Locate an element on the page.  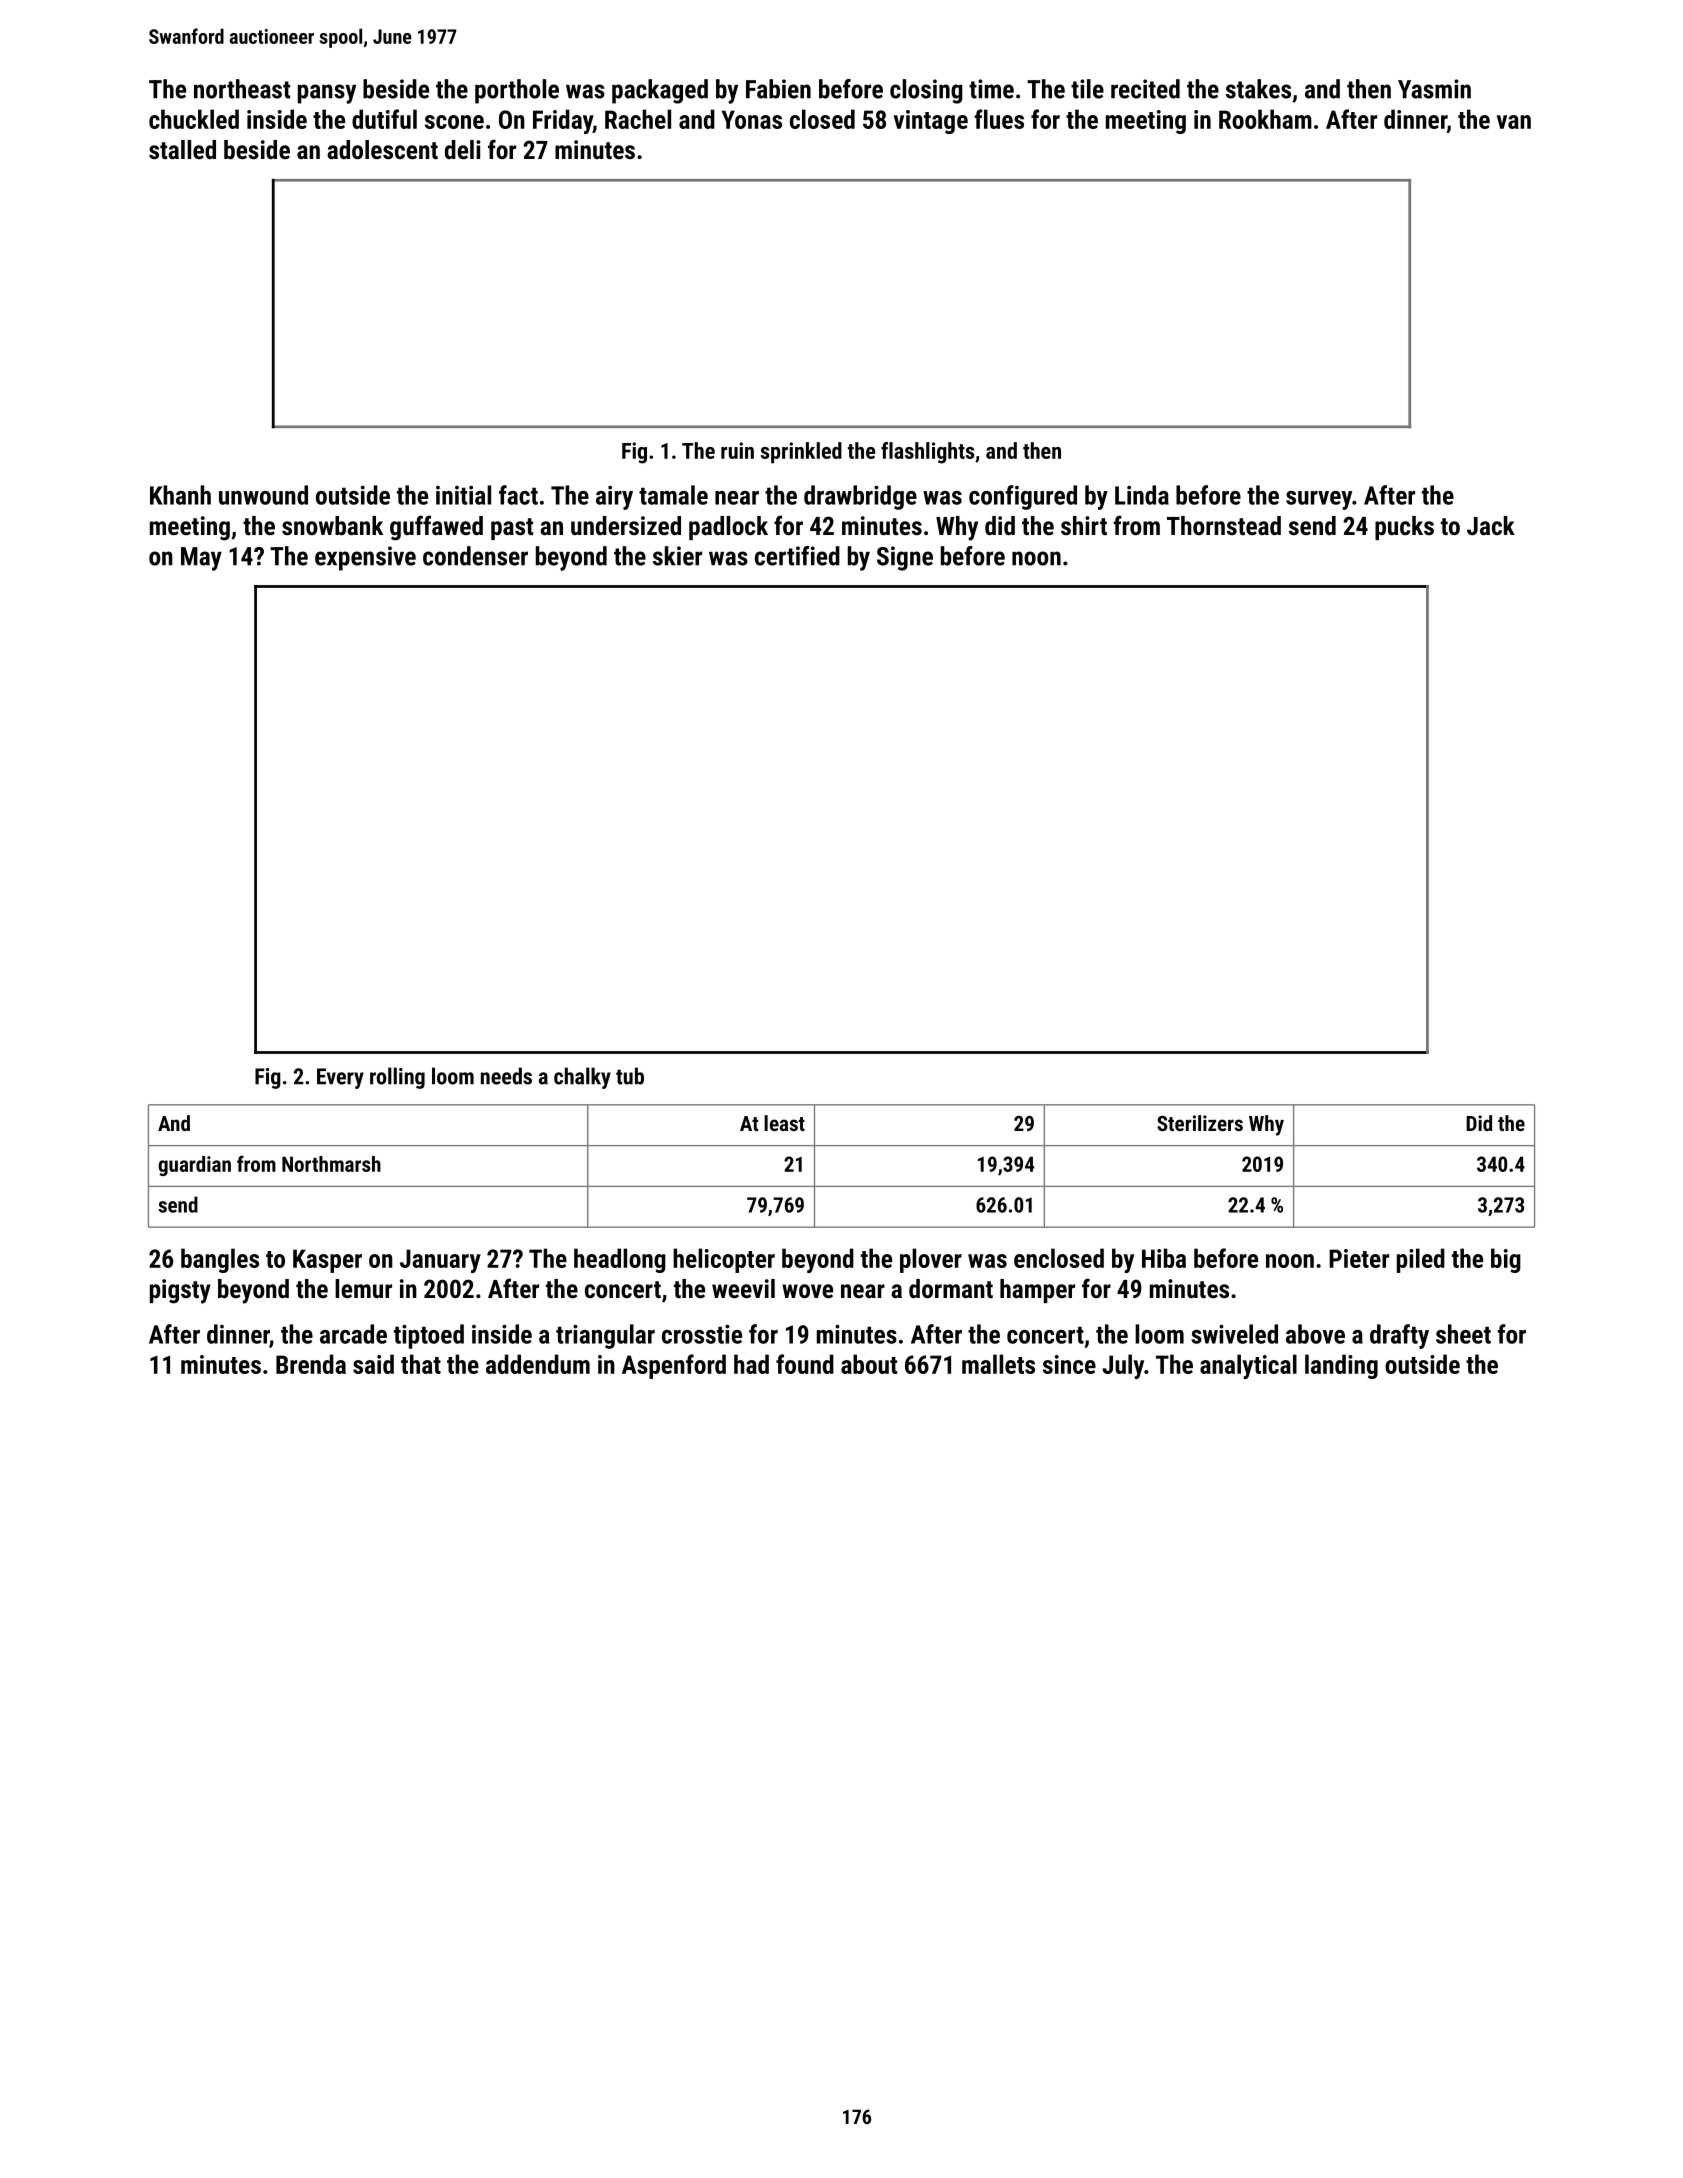
Linda is located at coordinates (1142, 495).
